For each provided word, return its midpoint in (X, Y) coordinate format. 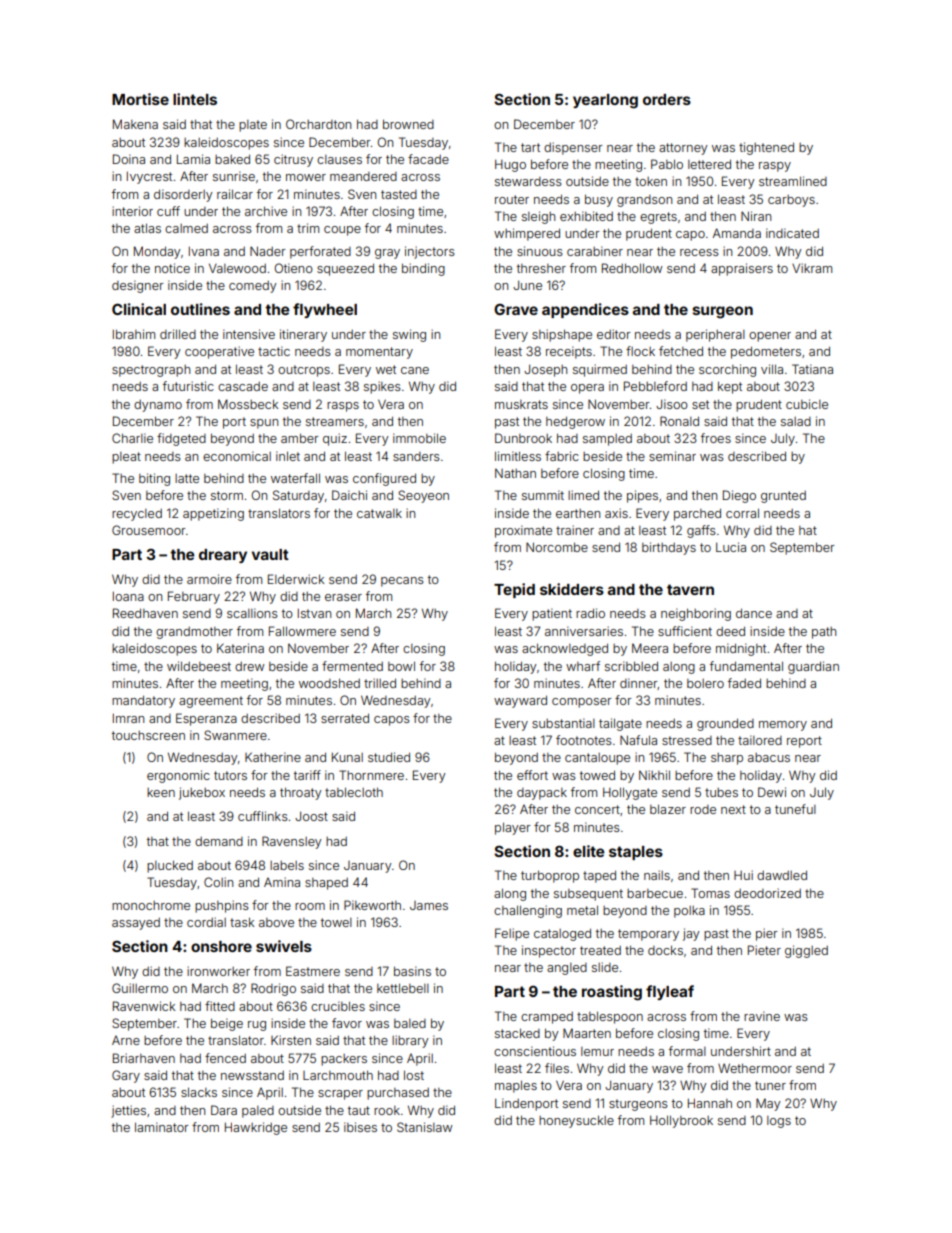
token (651, 181)
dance (754, 613)
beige (227, 1024)
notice (172, 268)
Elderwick (296, 579)
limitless (518, 456)
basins (412, 971)
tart (530, 147)
